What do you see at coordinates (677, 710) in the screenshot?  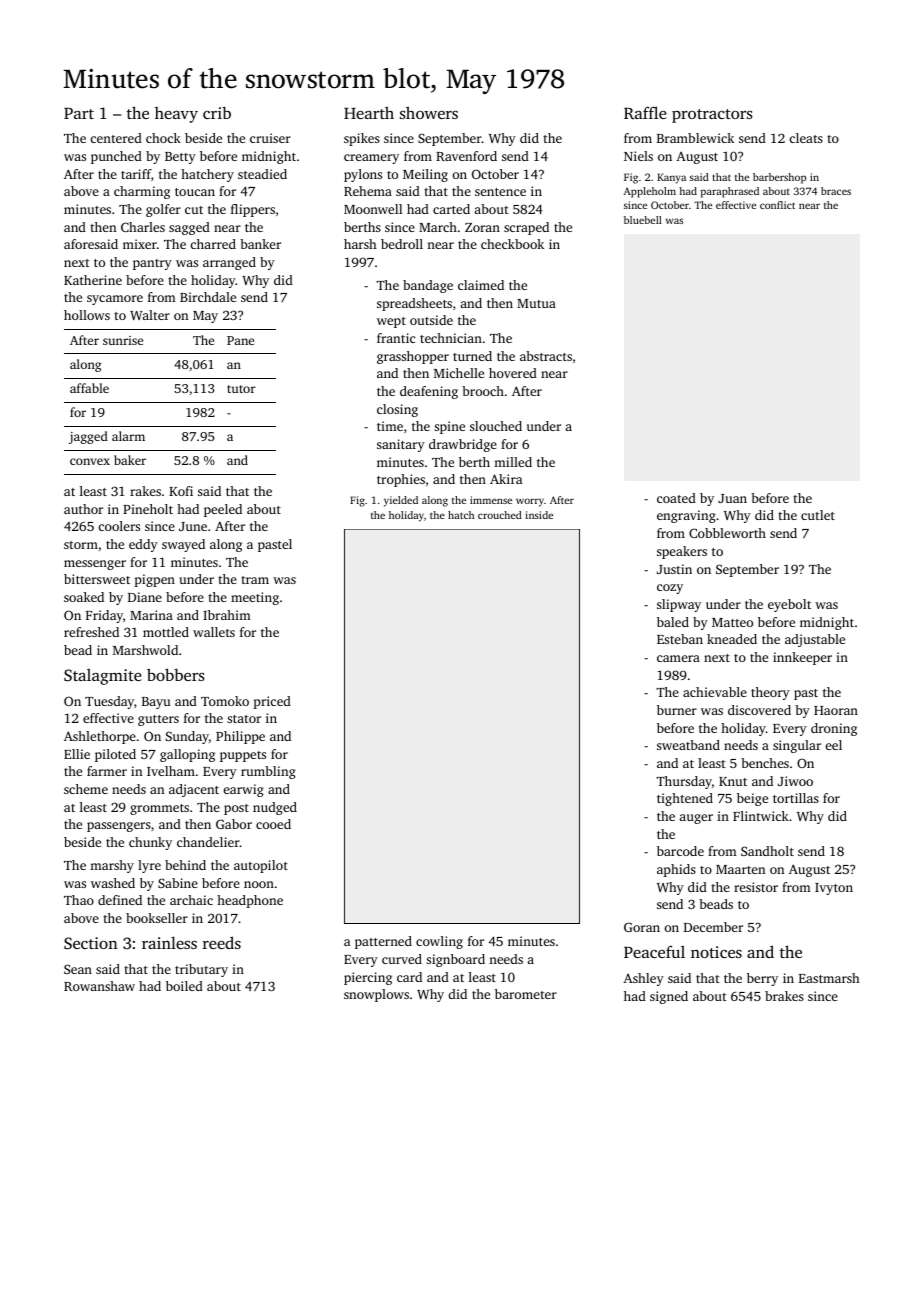 I see `burner` at bounding box center [677, 710].
